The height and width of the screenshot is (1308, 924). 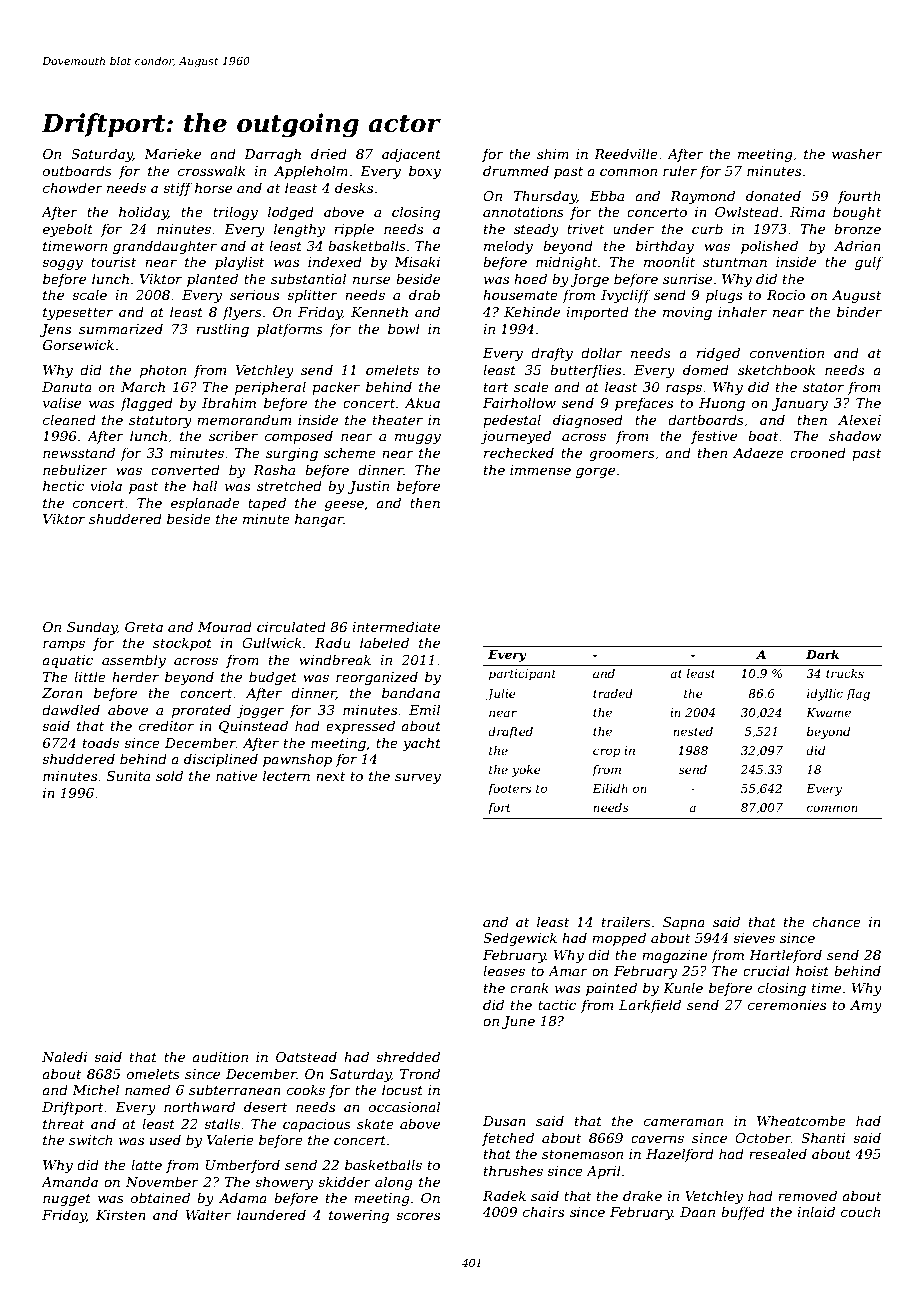 What do you see at coordinates (420, 1073) in the screenshot?
I see `Trond` at bounding box center [420, 1073].
